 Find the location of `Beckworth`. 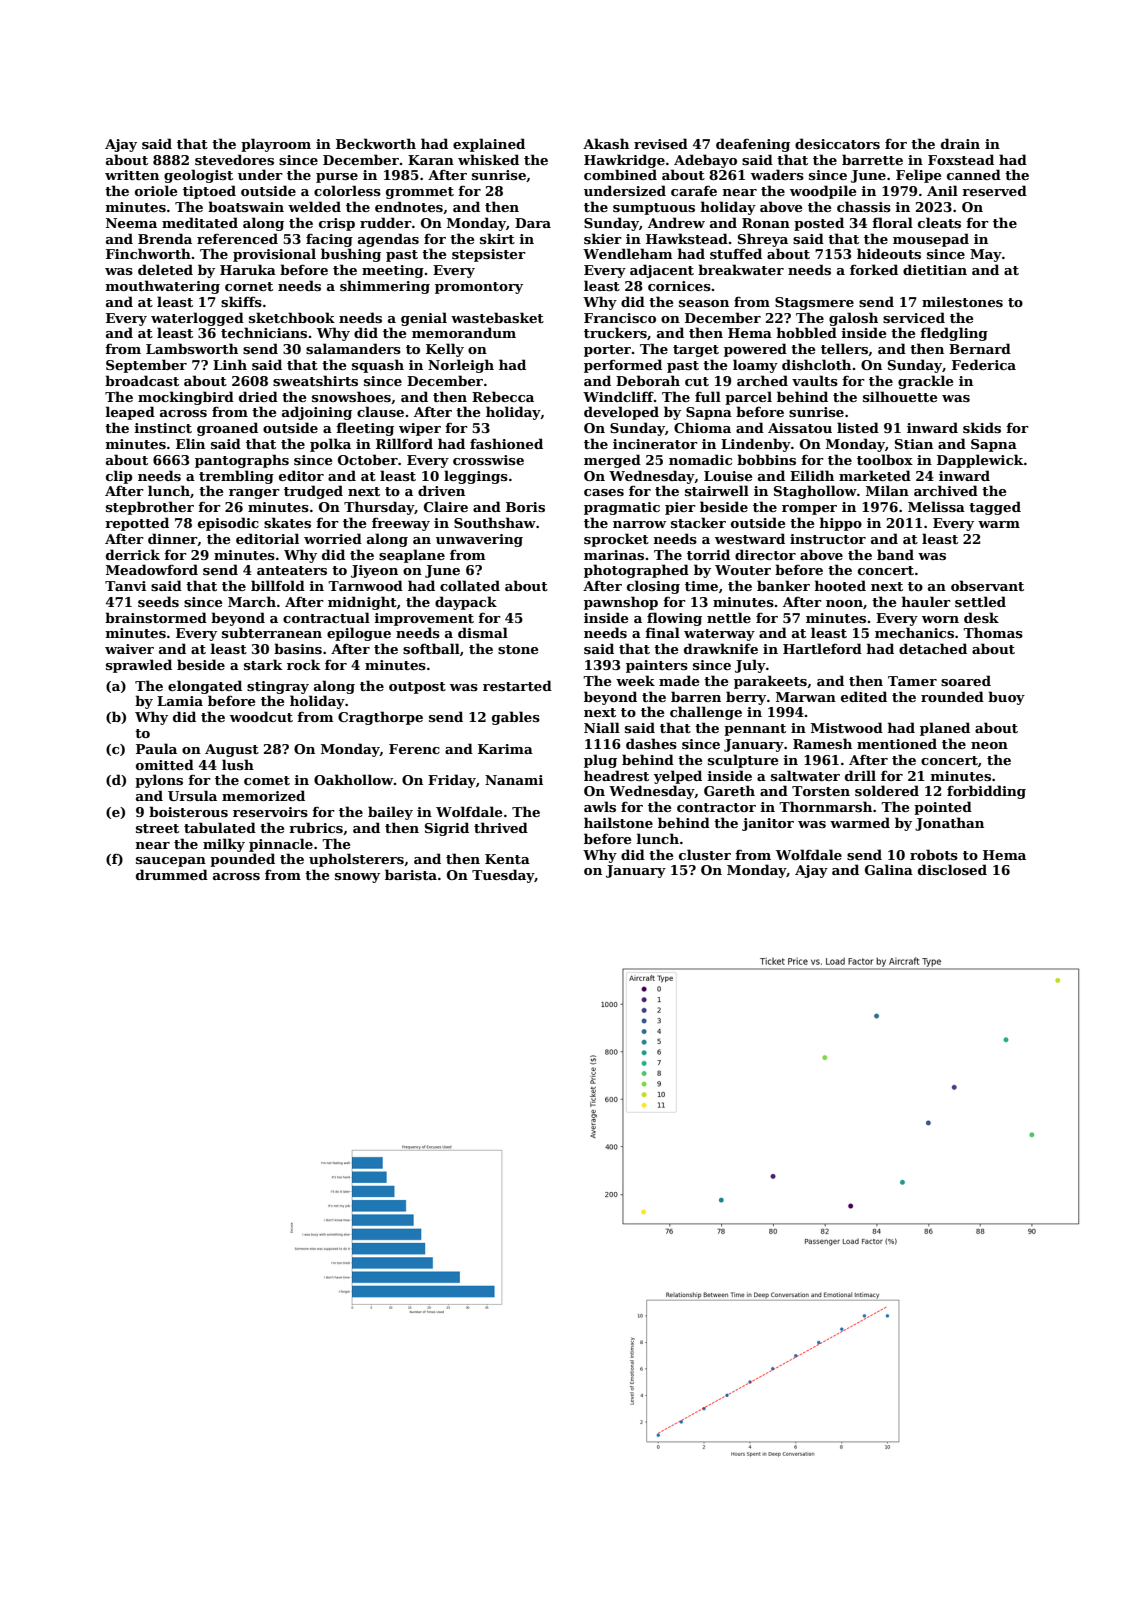

Beckworth is located at coordinates (376, 143).
